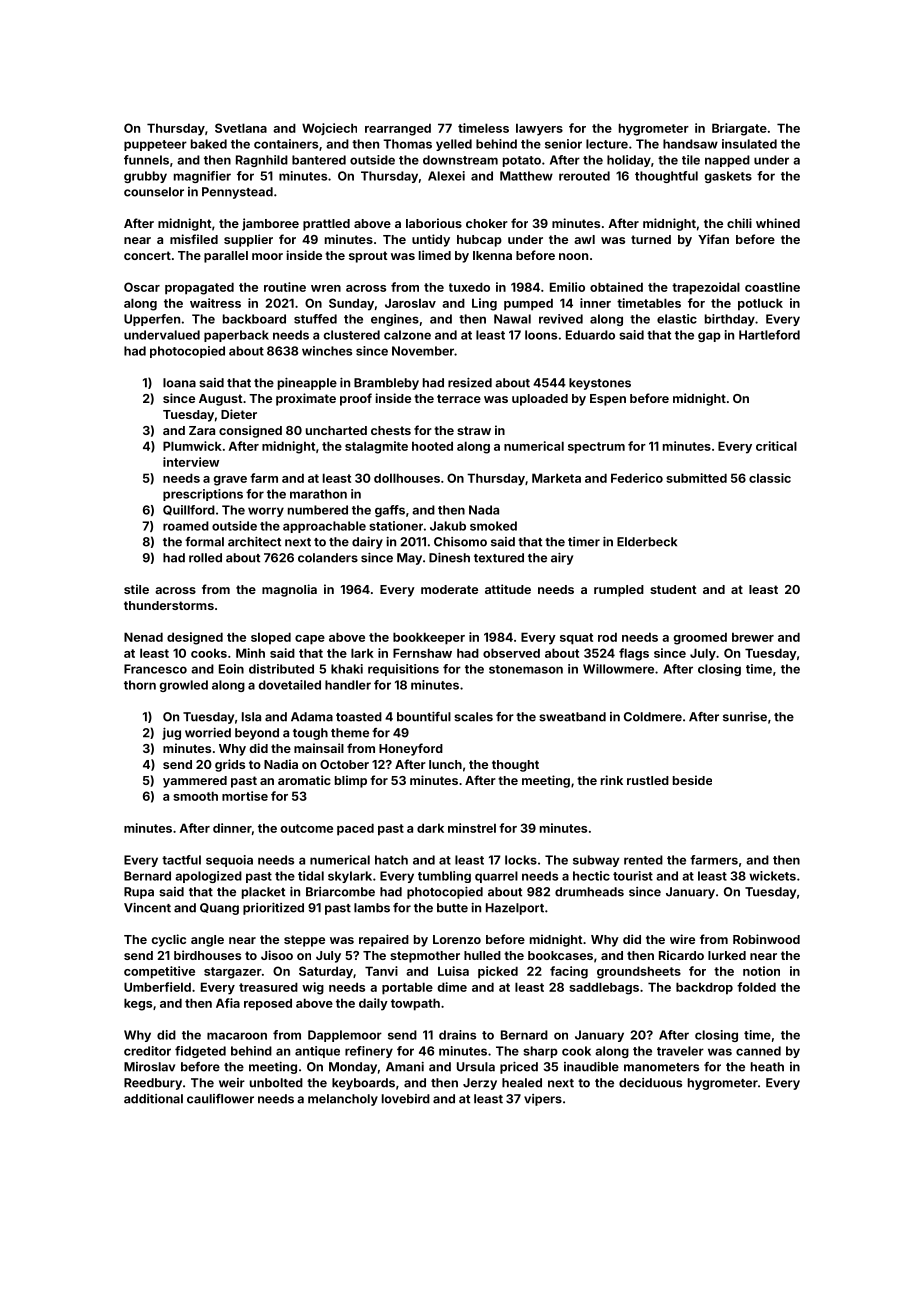 Image resolution: width=924 pixels, height=1308 pixels. Describe the element at coordinates (407, 478) in the document. I see `dollhouses` at that location.
